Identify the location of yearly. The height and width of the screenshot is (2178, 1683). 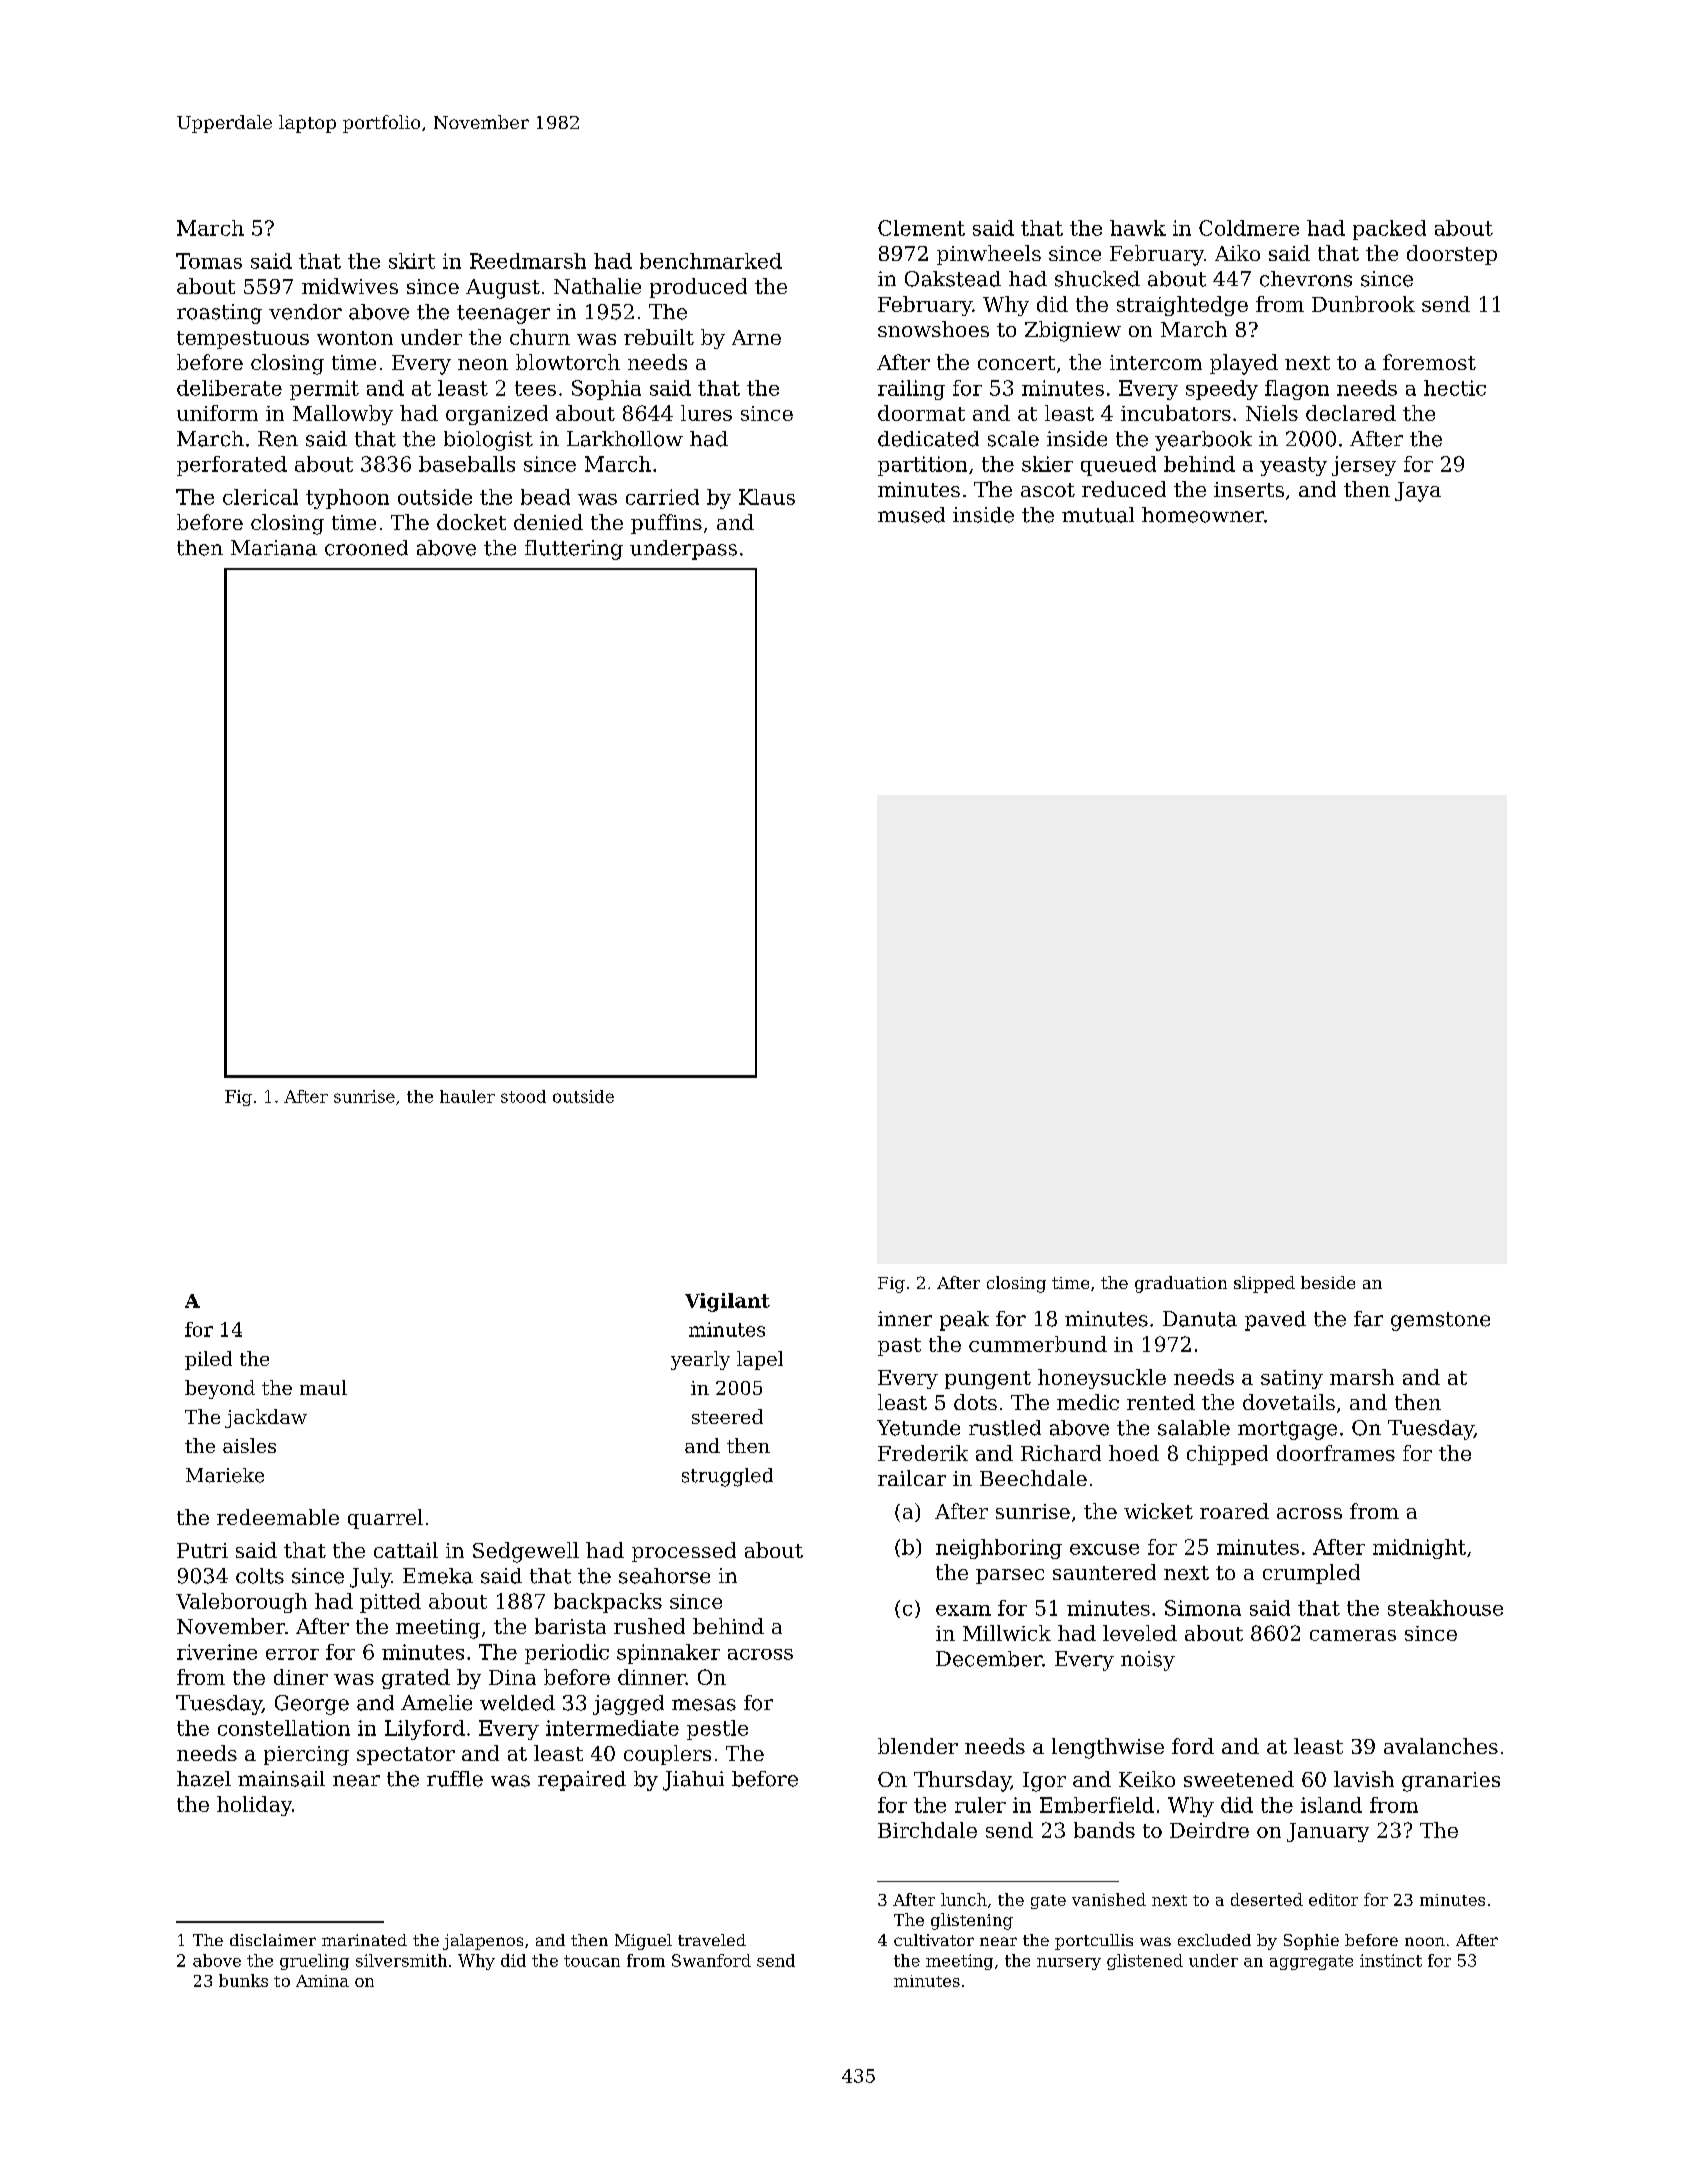
(700, 1360).
